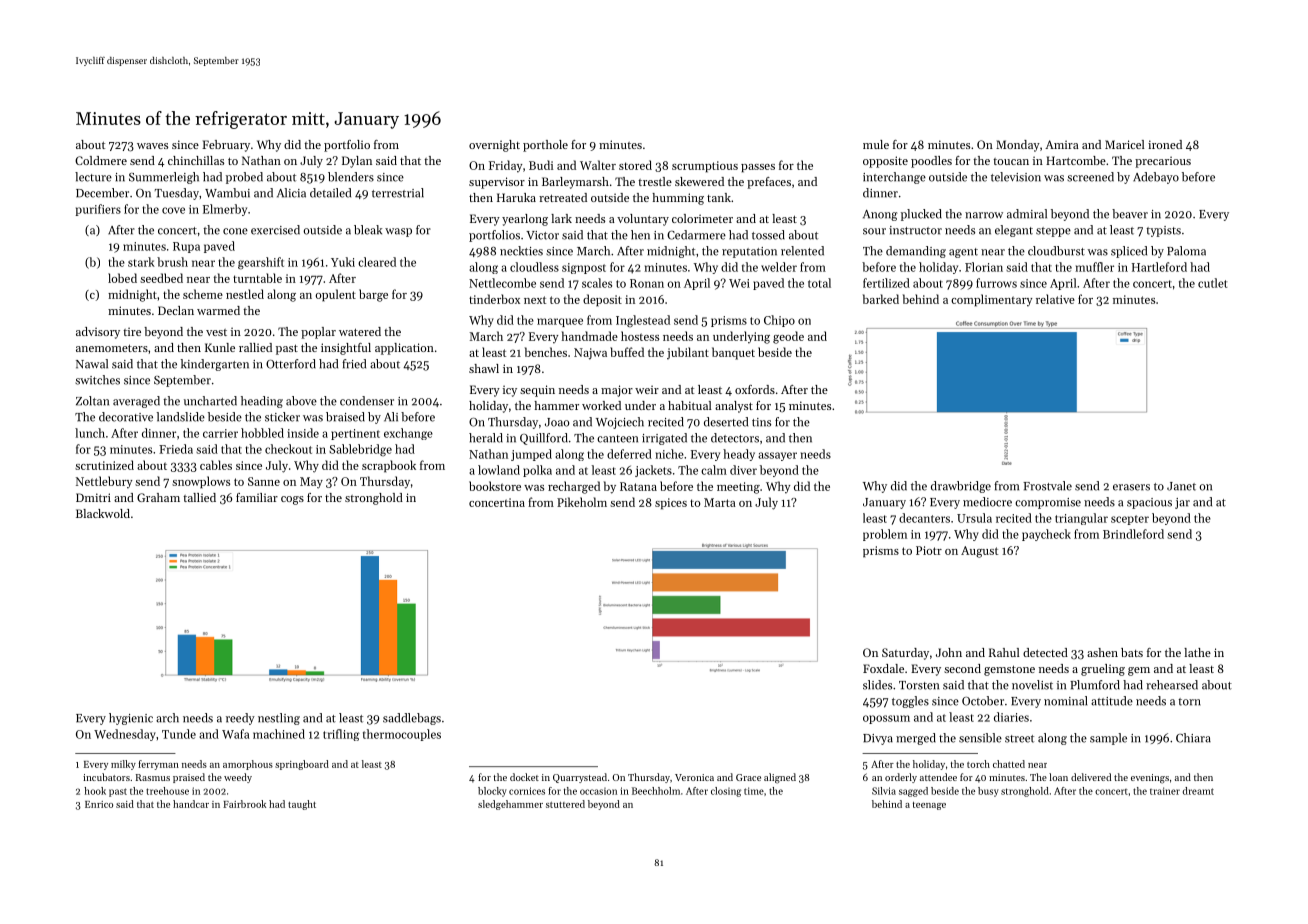  I want to click on thermocouples, so click(402, 735).
